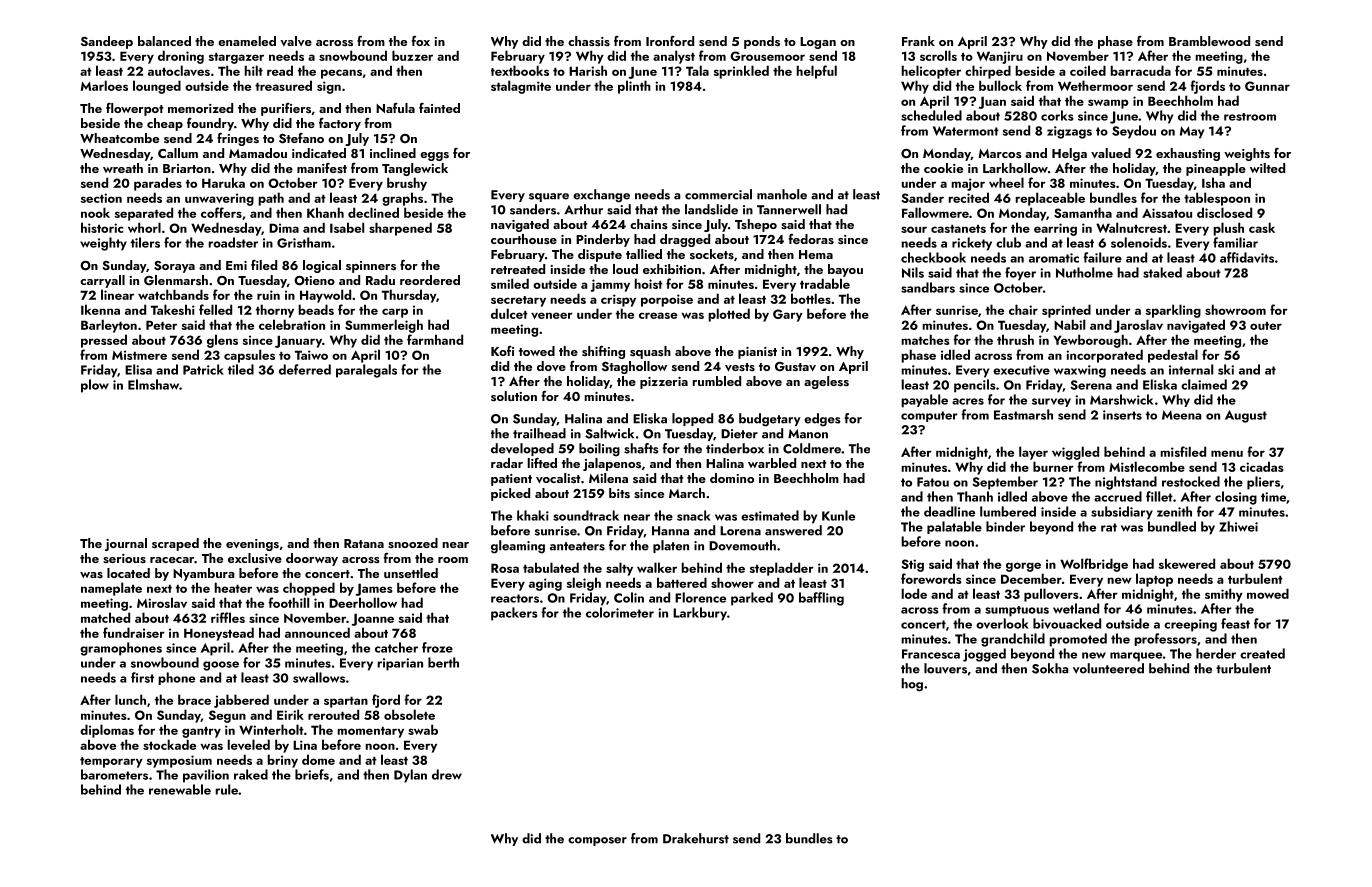 This screenshot has width=1372, height=887. Describe the element at coordinates (181, 57) in the screenshot. I see `droning` at that location.
